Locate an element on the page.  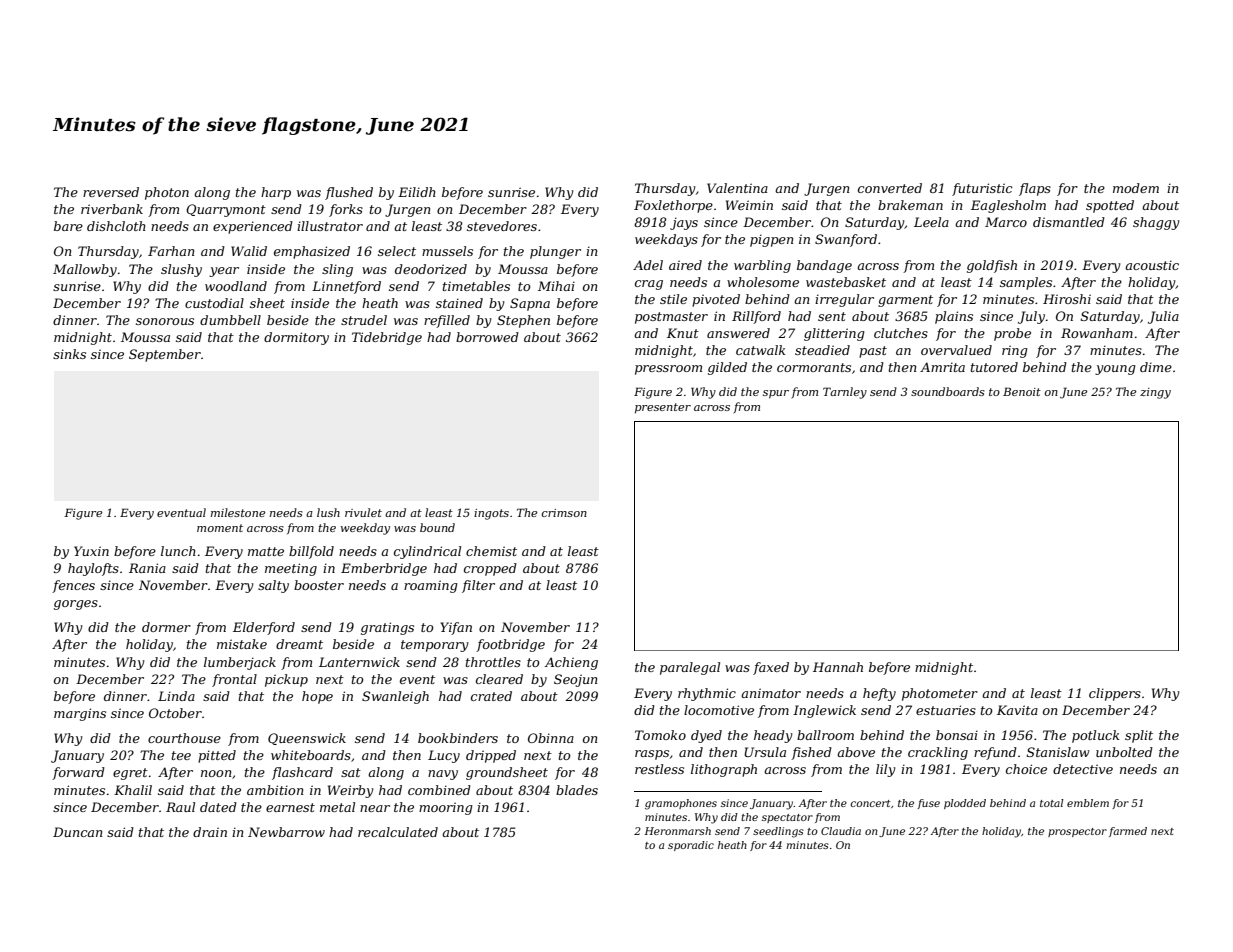
bare is located at coordinates (68, 226).
